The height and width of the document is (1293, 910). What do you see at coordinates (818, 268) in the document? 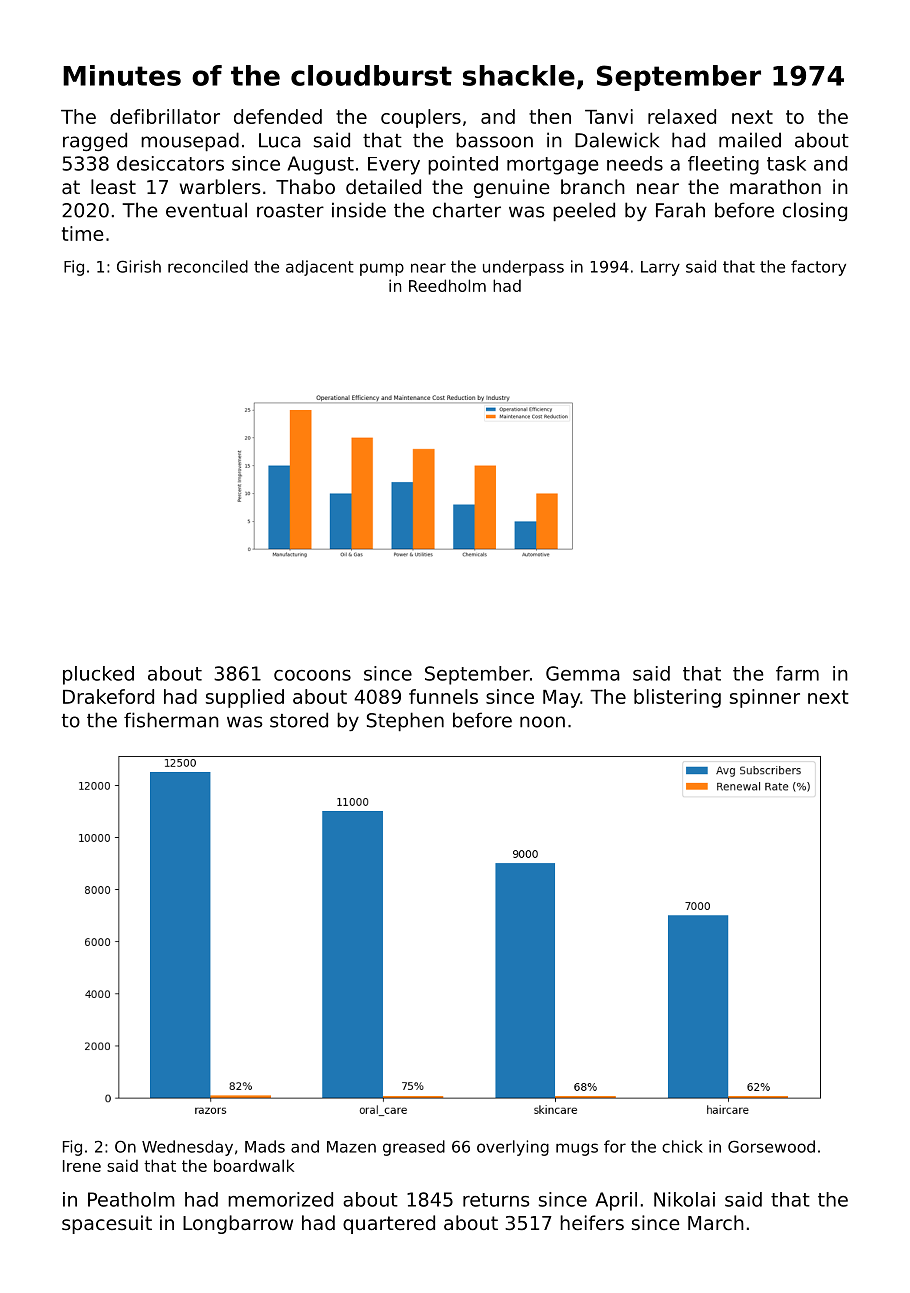
I see `factory` at bounding box center [818, 268].
